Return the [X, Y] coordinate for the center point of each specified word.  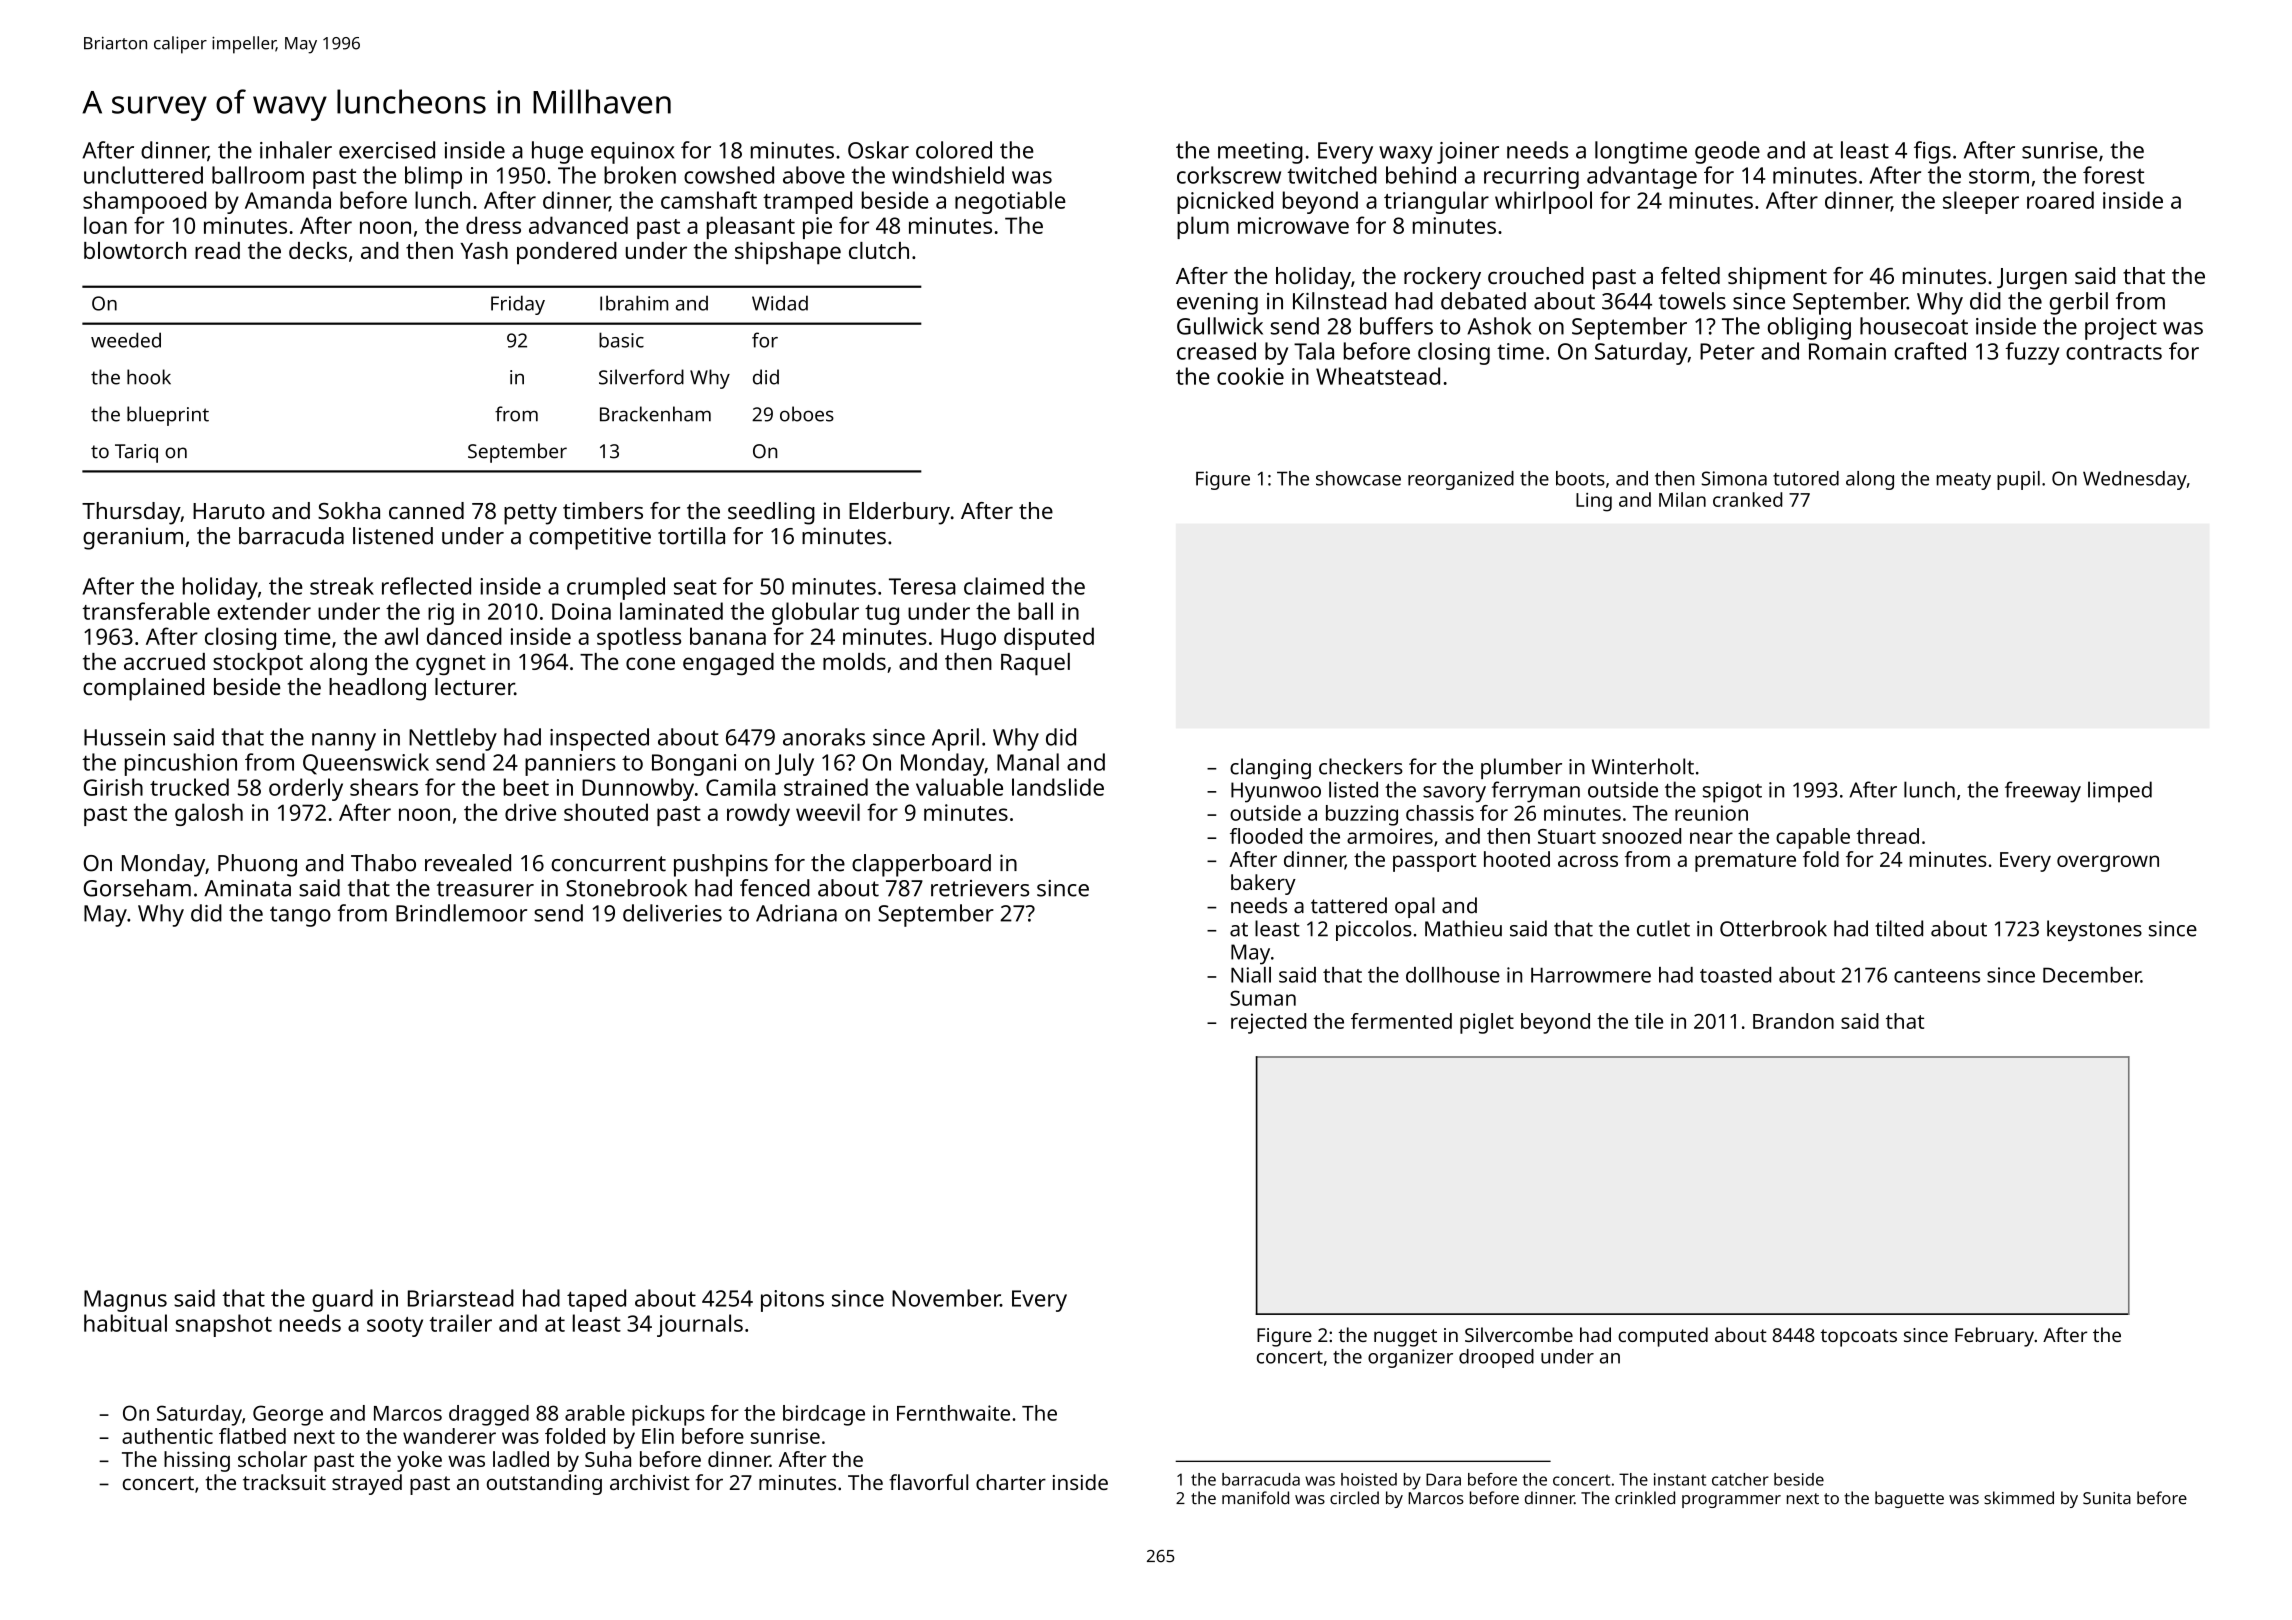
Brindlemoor [461, 913]
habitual [125, 1323]
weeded [126, 340]
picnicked [1225, 202]
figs [1932, 152]
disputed [1049, 638]
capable [1813, 838]
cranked [1747, 499]
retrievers [980, 888]
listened [393, 536]
